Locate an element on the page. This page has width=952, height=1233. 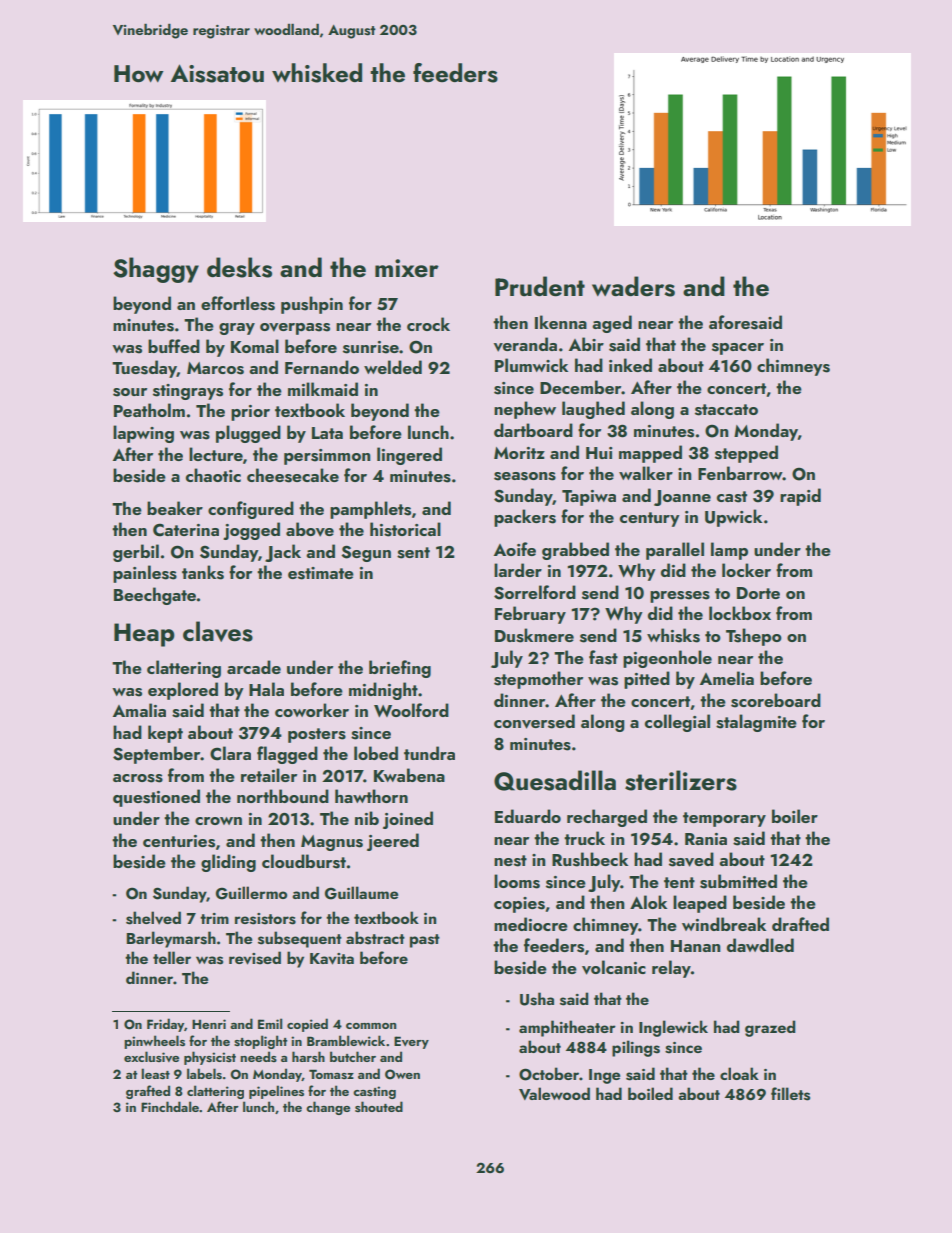
shelved is located at coordinates (153, 918).
